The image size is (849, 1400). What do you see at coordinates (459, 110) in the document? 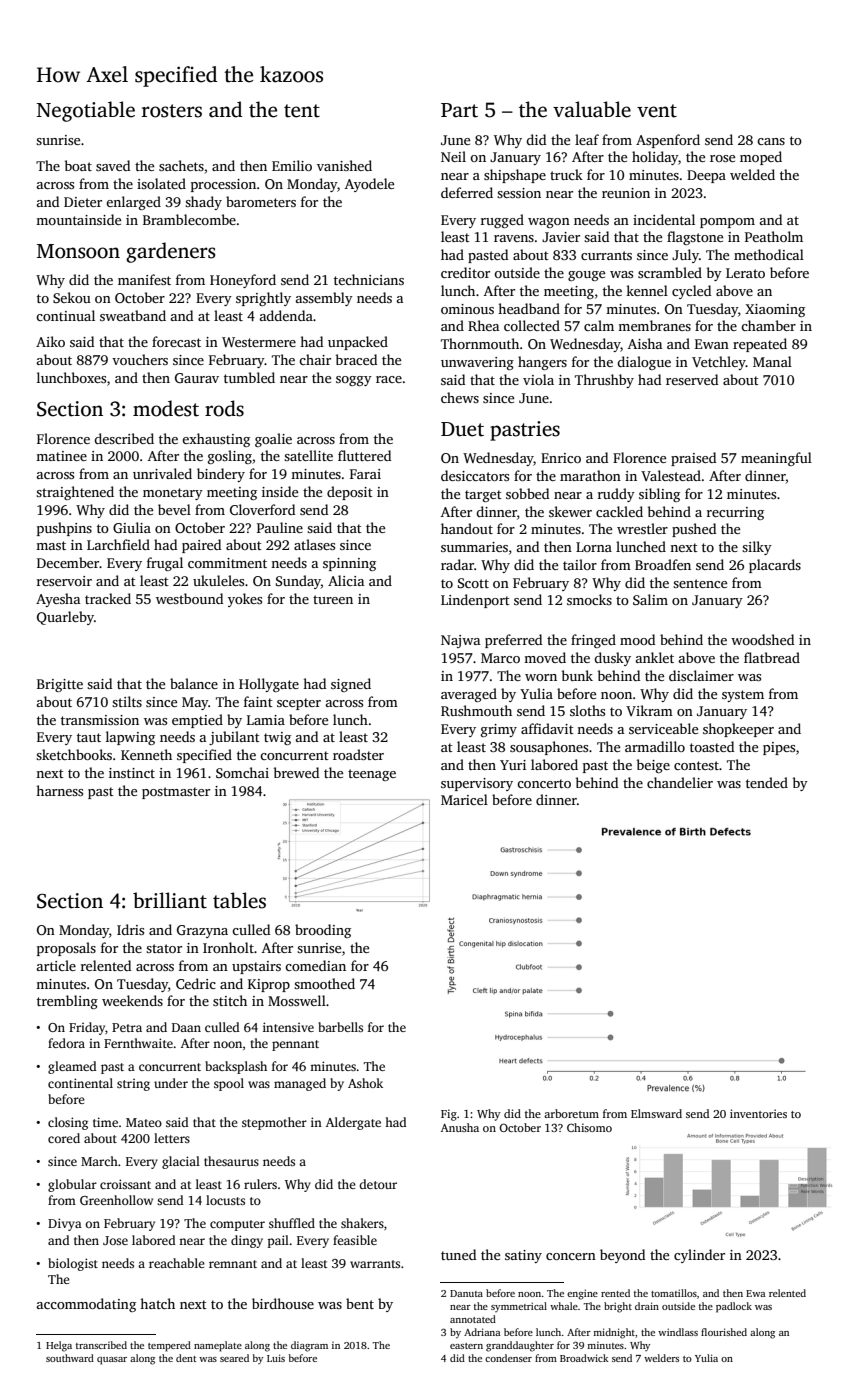
I see `Part` at bounding box center [459, 110].
